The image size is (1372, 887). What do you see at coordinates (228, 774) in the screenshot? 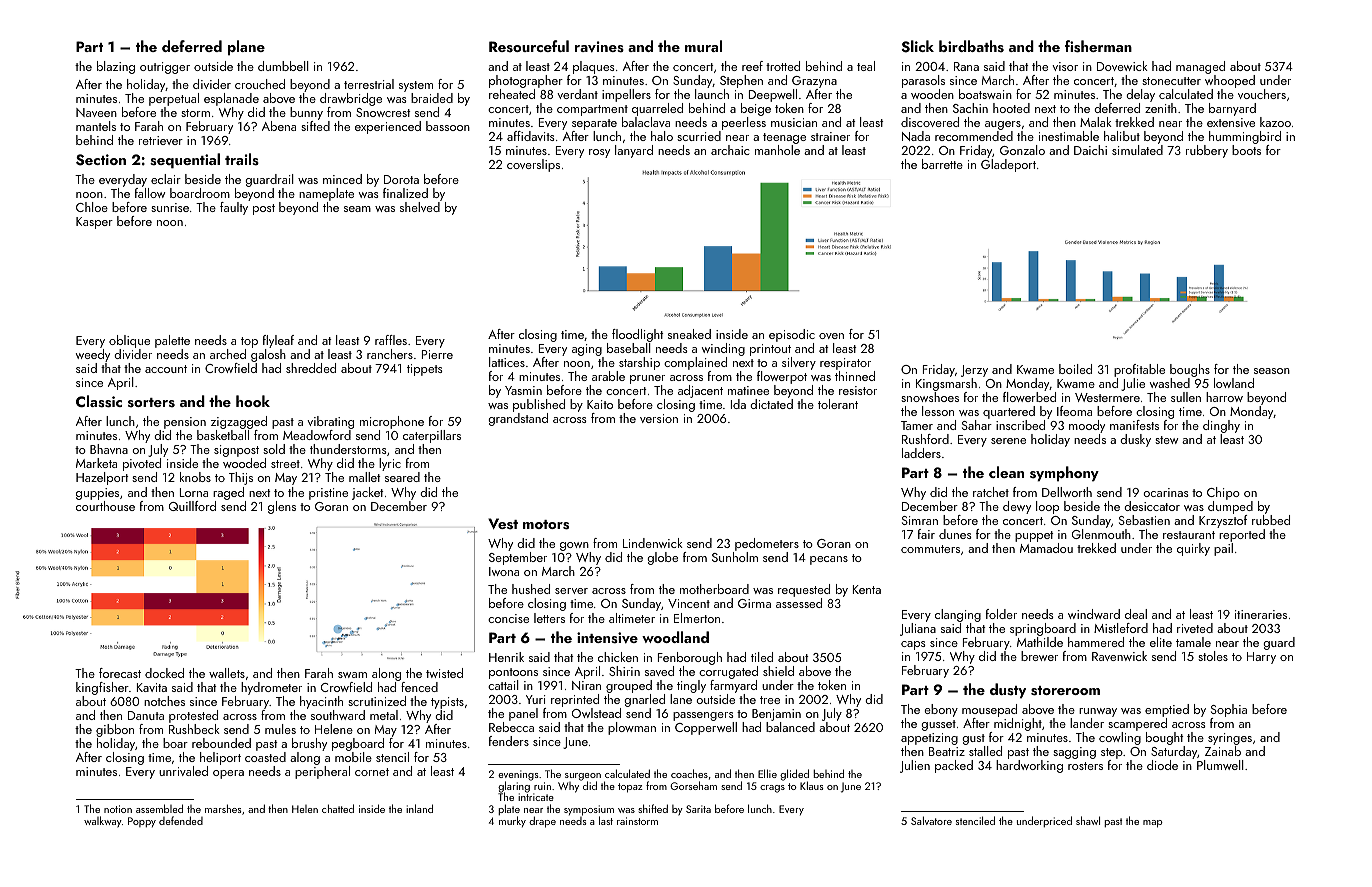
I see `opera` at bounding box center [228, 774].
